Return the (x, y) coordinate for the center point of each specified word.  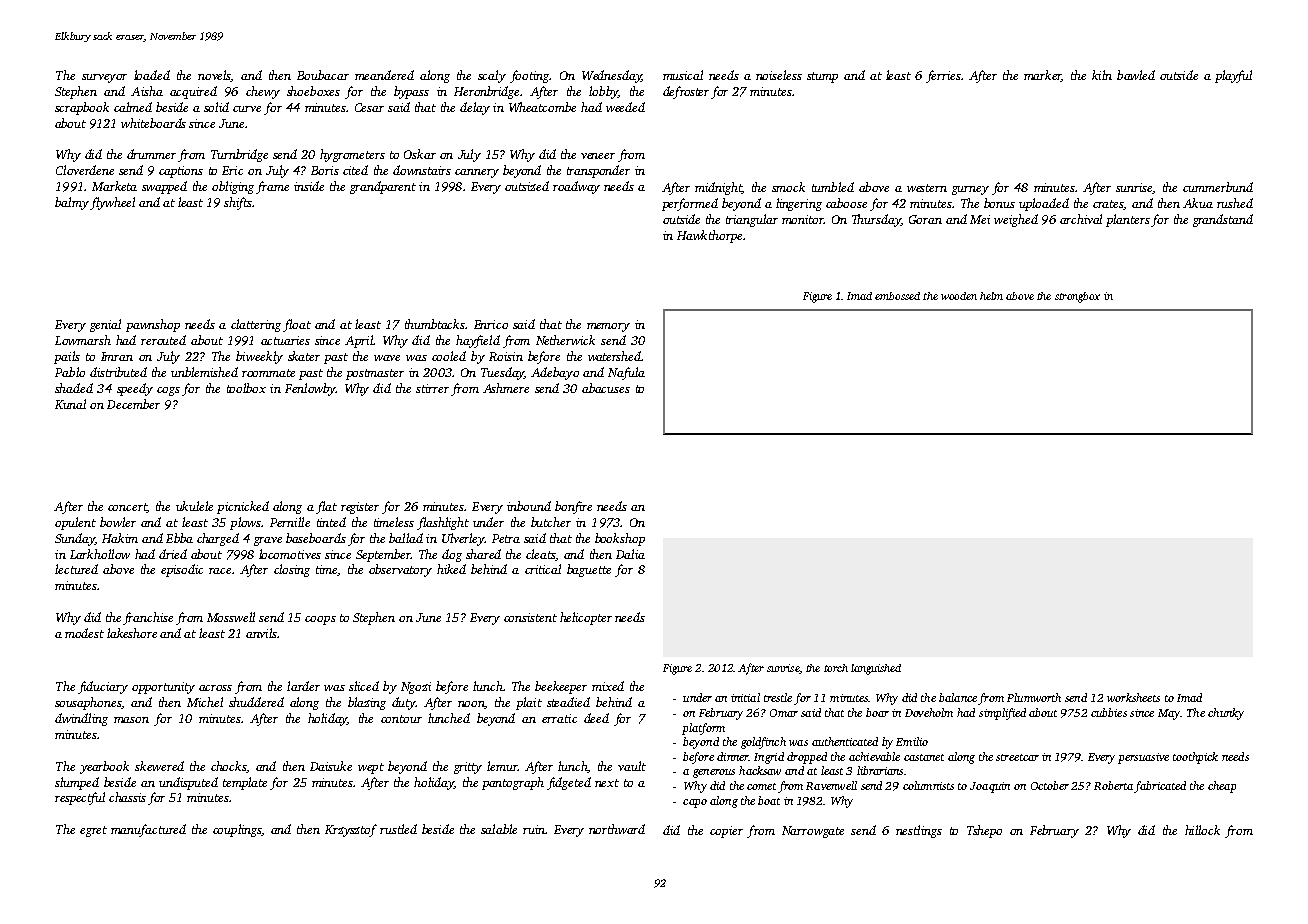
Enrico (491, 324)
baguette (589, 570)
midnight (718, 188)
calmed (133, 107)
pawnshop (153, 325)
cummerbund (1218, 187)
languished (876, 669)
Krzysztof (351, 830)
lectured (76, 569)
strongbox (1077, 297)
